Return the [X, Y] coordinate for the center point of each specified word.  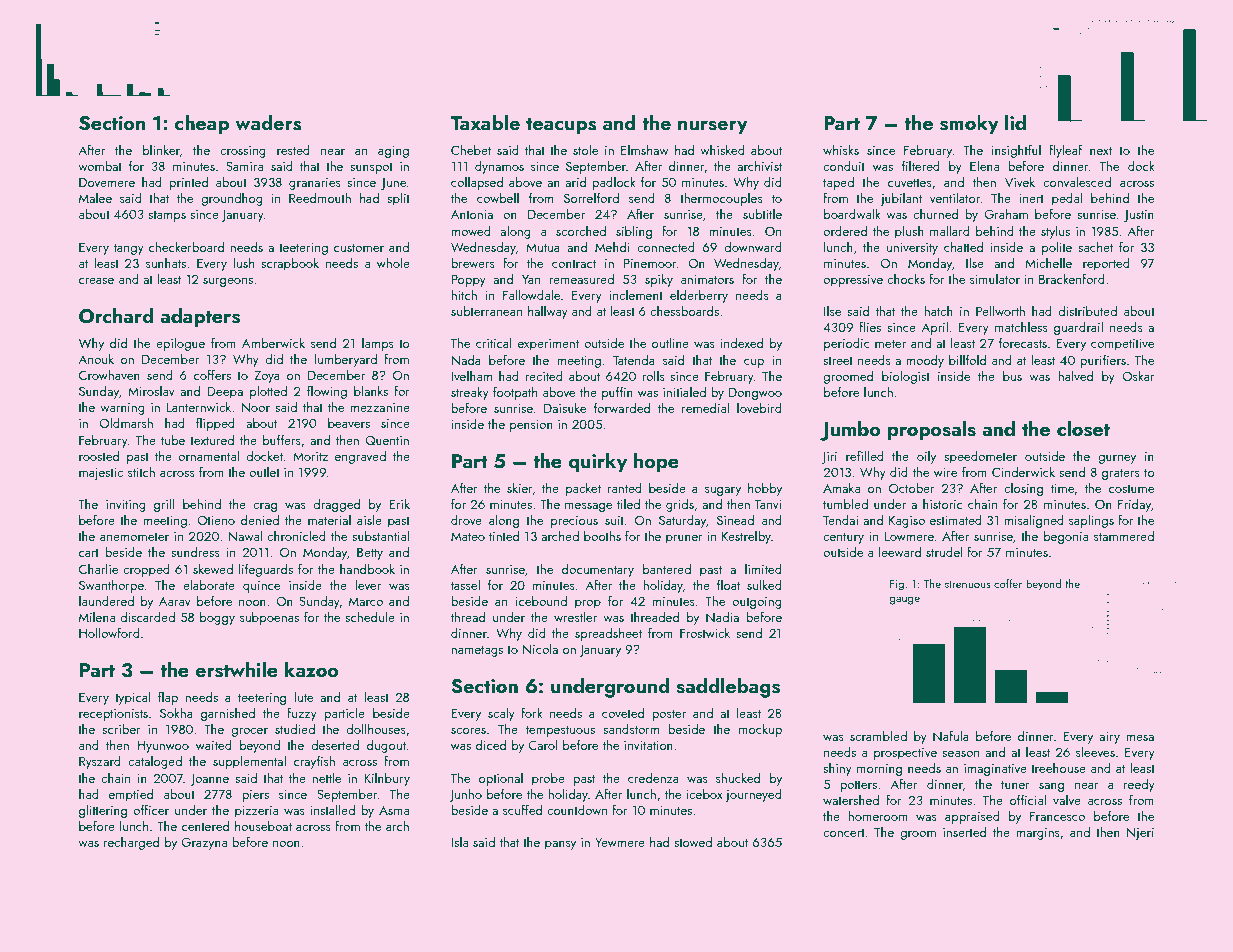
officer [151, 809]
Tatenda [634, 360]
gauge [905, 600]
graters [1121, 474]
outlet [264, 472]
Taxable [485, 122]
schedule [370, 616]
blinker [161, 149]
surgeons [228, 282]
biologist [906, 377]
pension [531, 426]
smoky [969, 124]
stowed [693, 842]
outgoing [757, 603]
